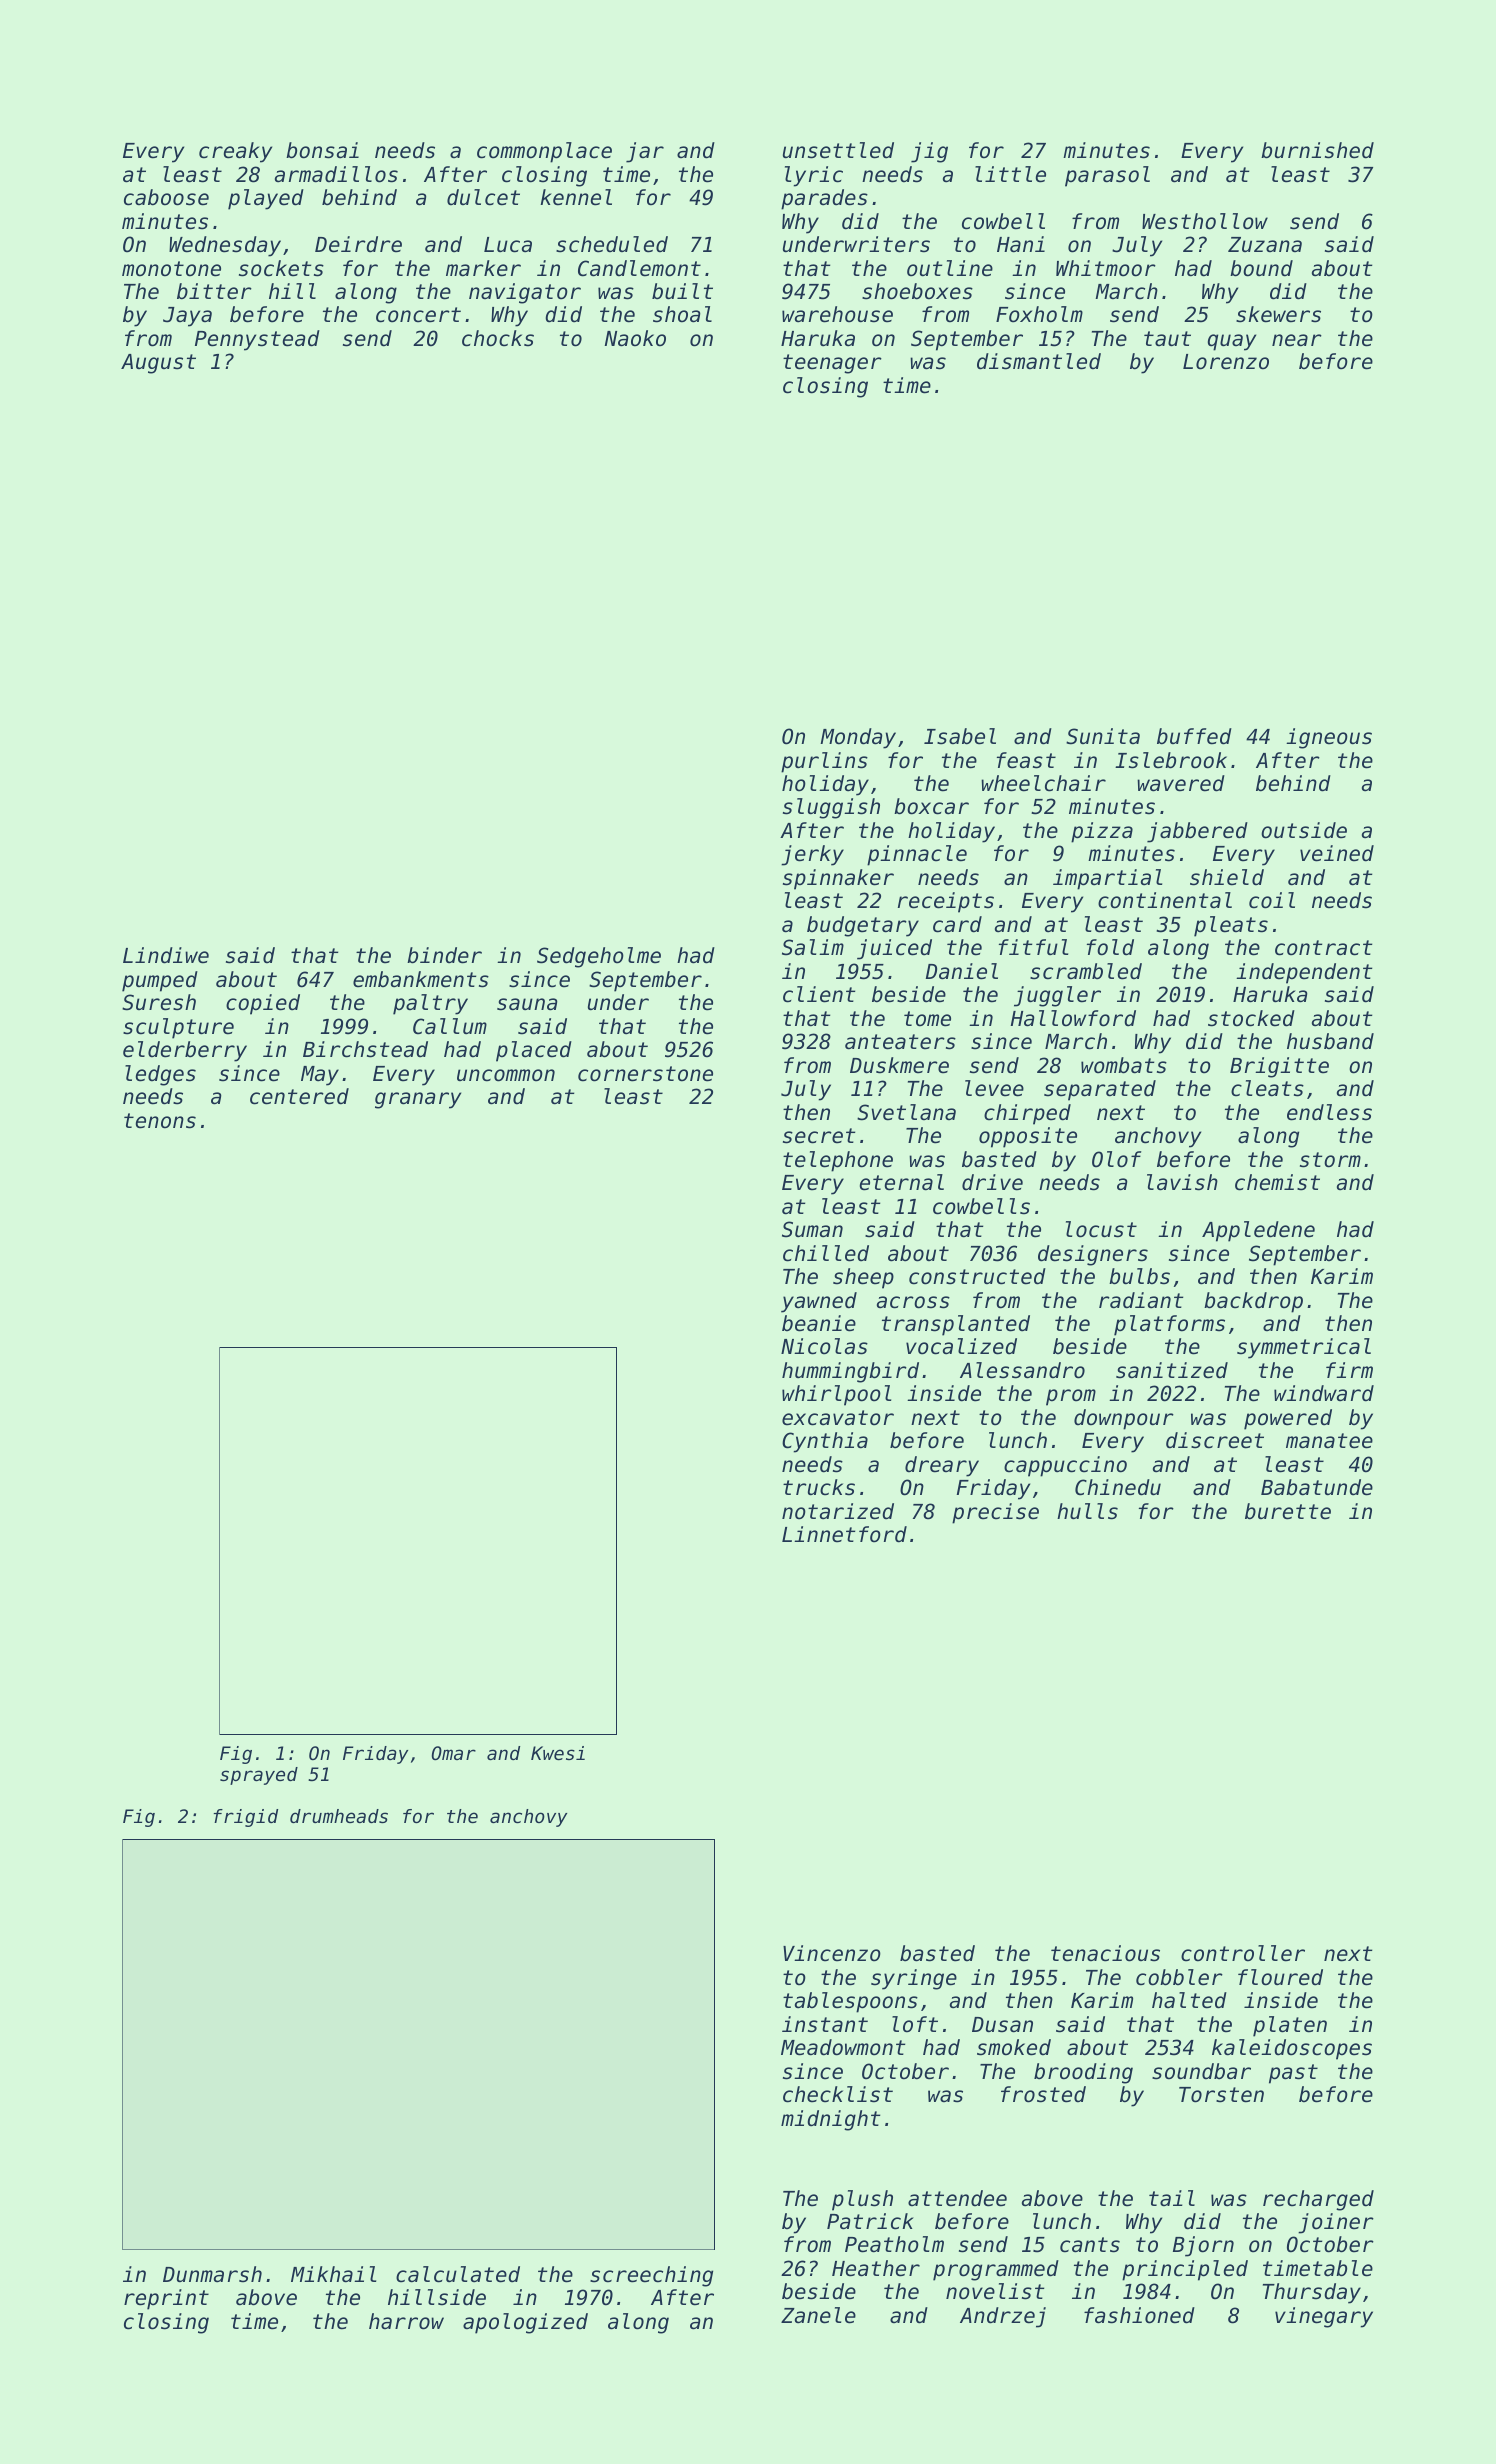 This image has width=1496, height=2464. I want to click on storm, so click(1330, 1160).
